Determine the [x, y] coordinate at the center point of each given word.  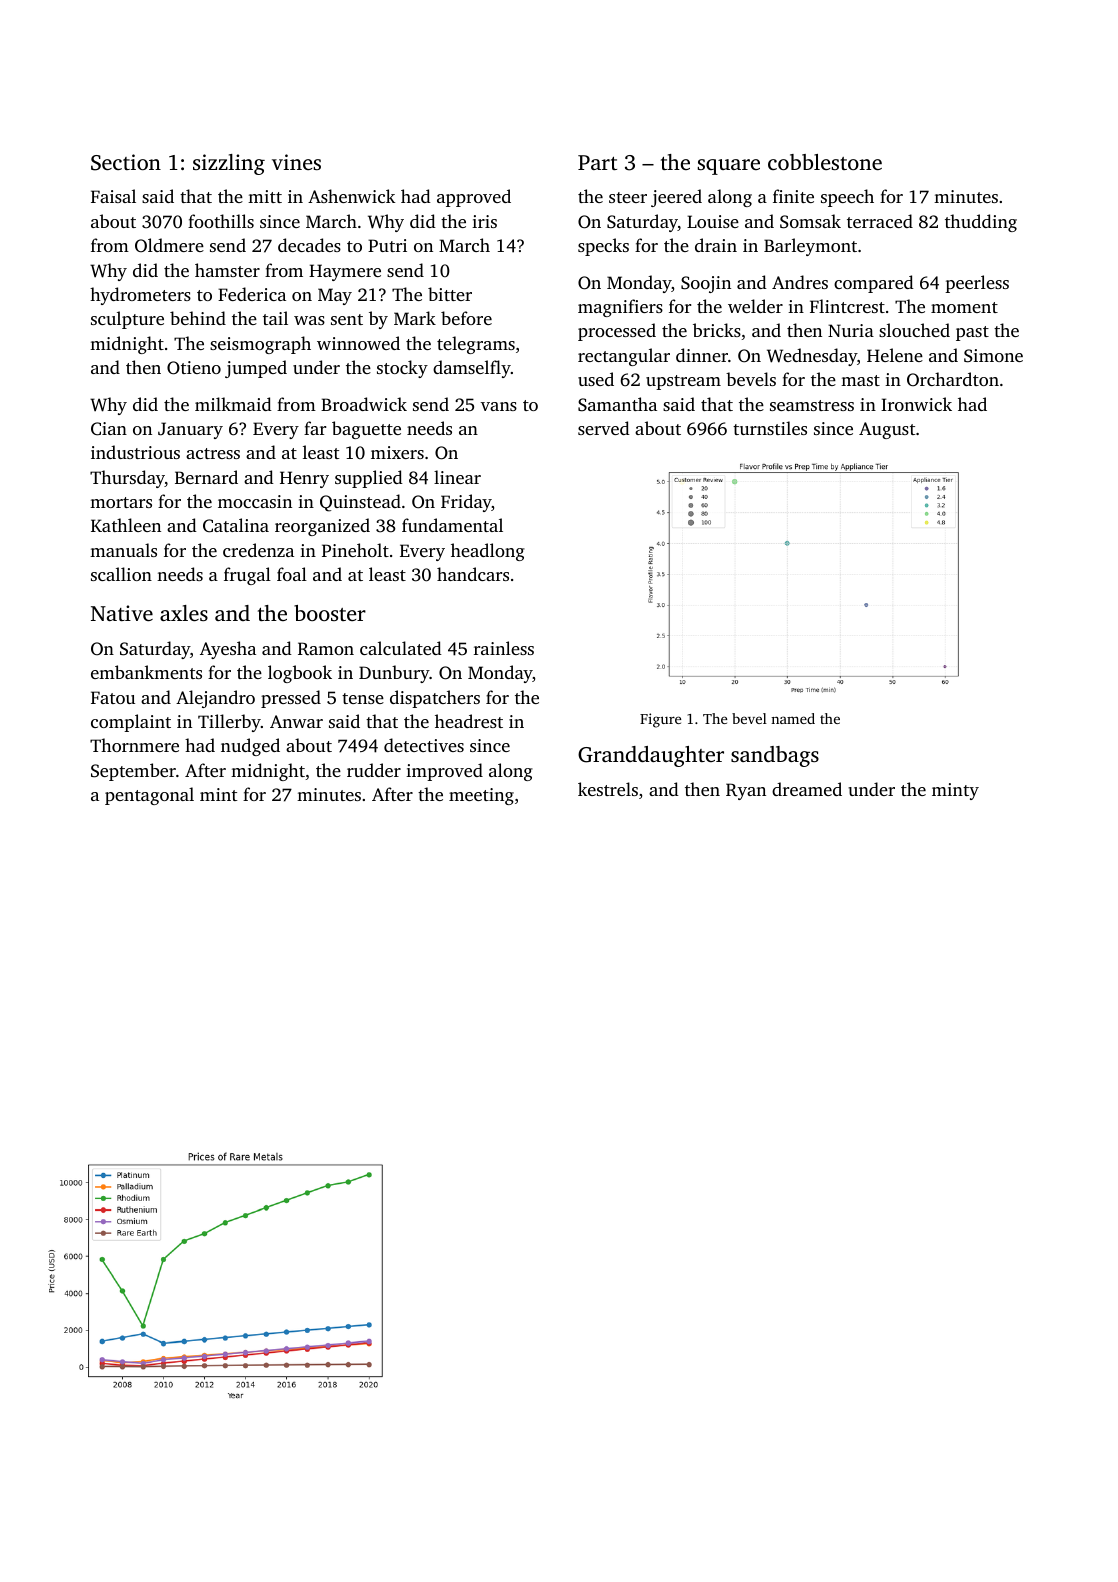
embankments [146, 672]
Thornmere [134, 745]
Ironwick [916, 404]
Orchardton [953, 379]
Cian [109, 429]
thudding [981, 223]
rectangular [624, 357]
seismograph [260, 345]
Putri [387, 245]
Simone [993, 356]
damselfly [472, 369]
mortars [121, 502]
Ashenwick [352, 196]
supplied [369, 479]
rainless [504, 648]
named [793, 718]
